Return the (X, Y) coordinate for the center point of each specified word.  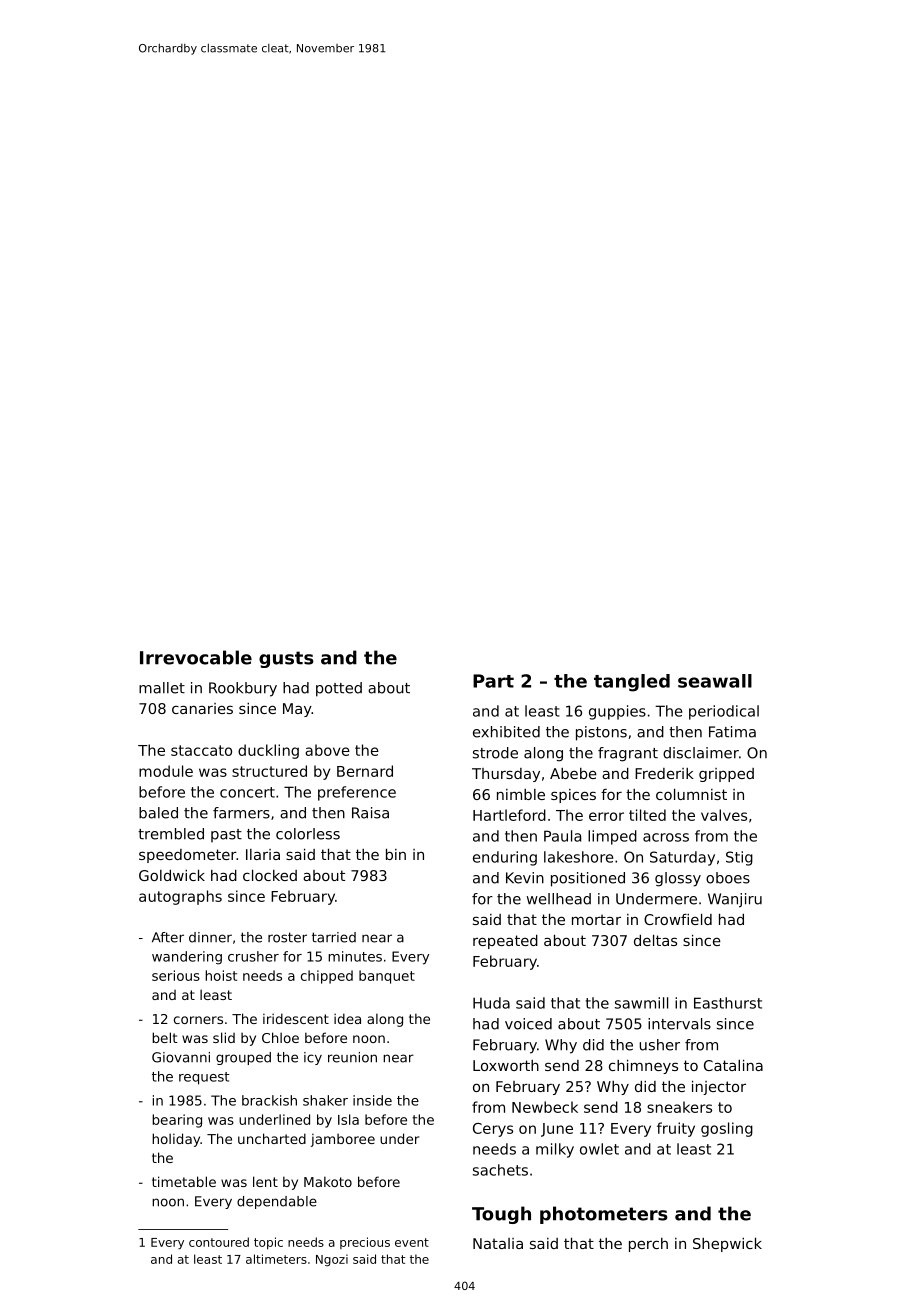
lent (265, 1181)
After (168, 937)
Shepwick (727, 1245)
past (226, 835)
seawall (715, 681)
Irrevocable (196, 657)
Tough (501, 1215)
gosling (727, 1129)
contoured (219, 1242)
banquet (387, 977)
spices (573, 796)
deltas (655, 940)
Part (493, 681)
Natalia (498, 1243)
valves (724, 815)
